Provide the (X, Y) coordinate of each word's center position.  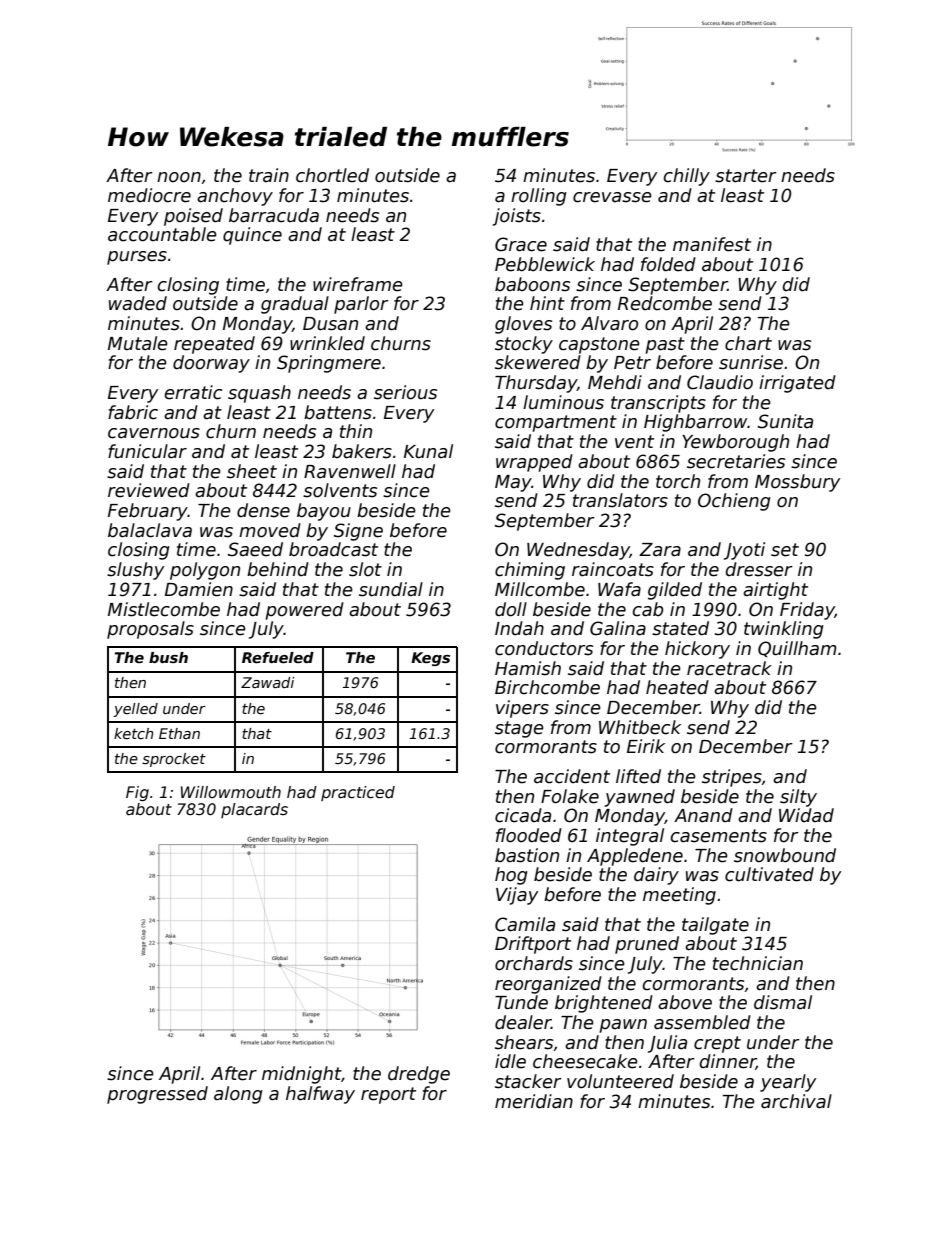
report (388, 1095)
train (269, 175)
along (238, 1095)
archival (796, 1101)
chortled (332, 175)
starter (746, 176)
